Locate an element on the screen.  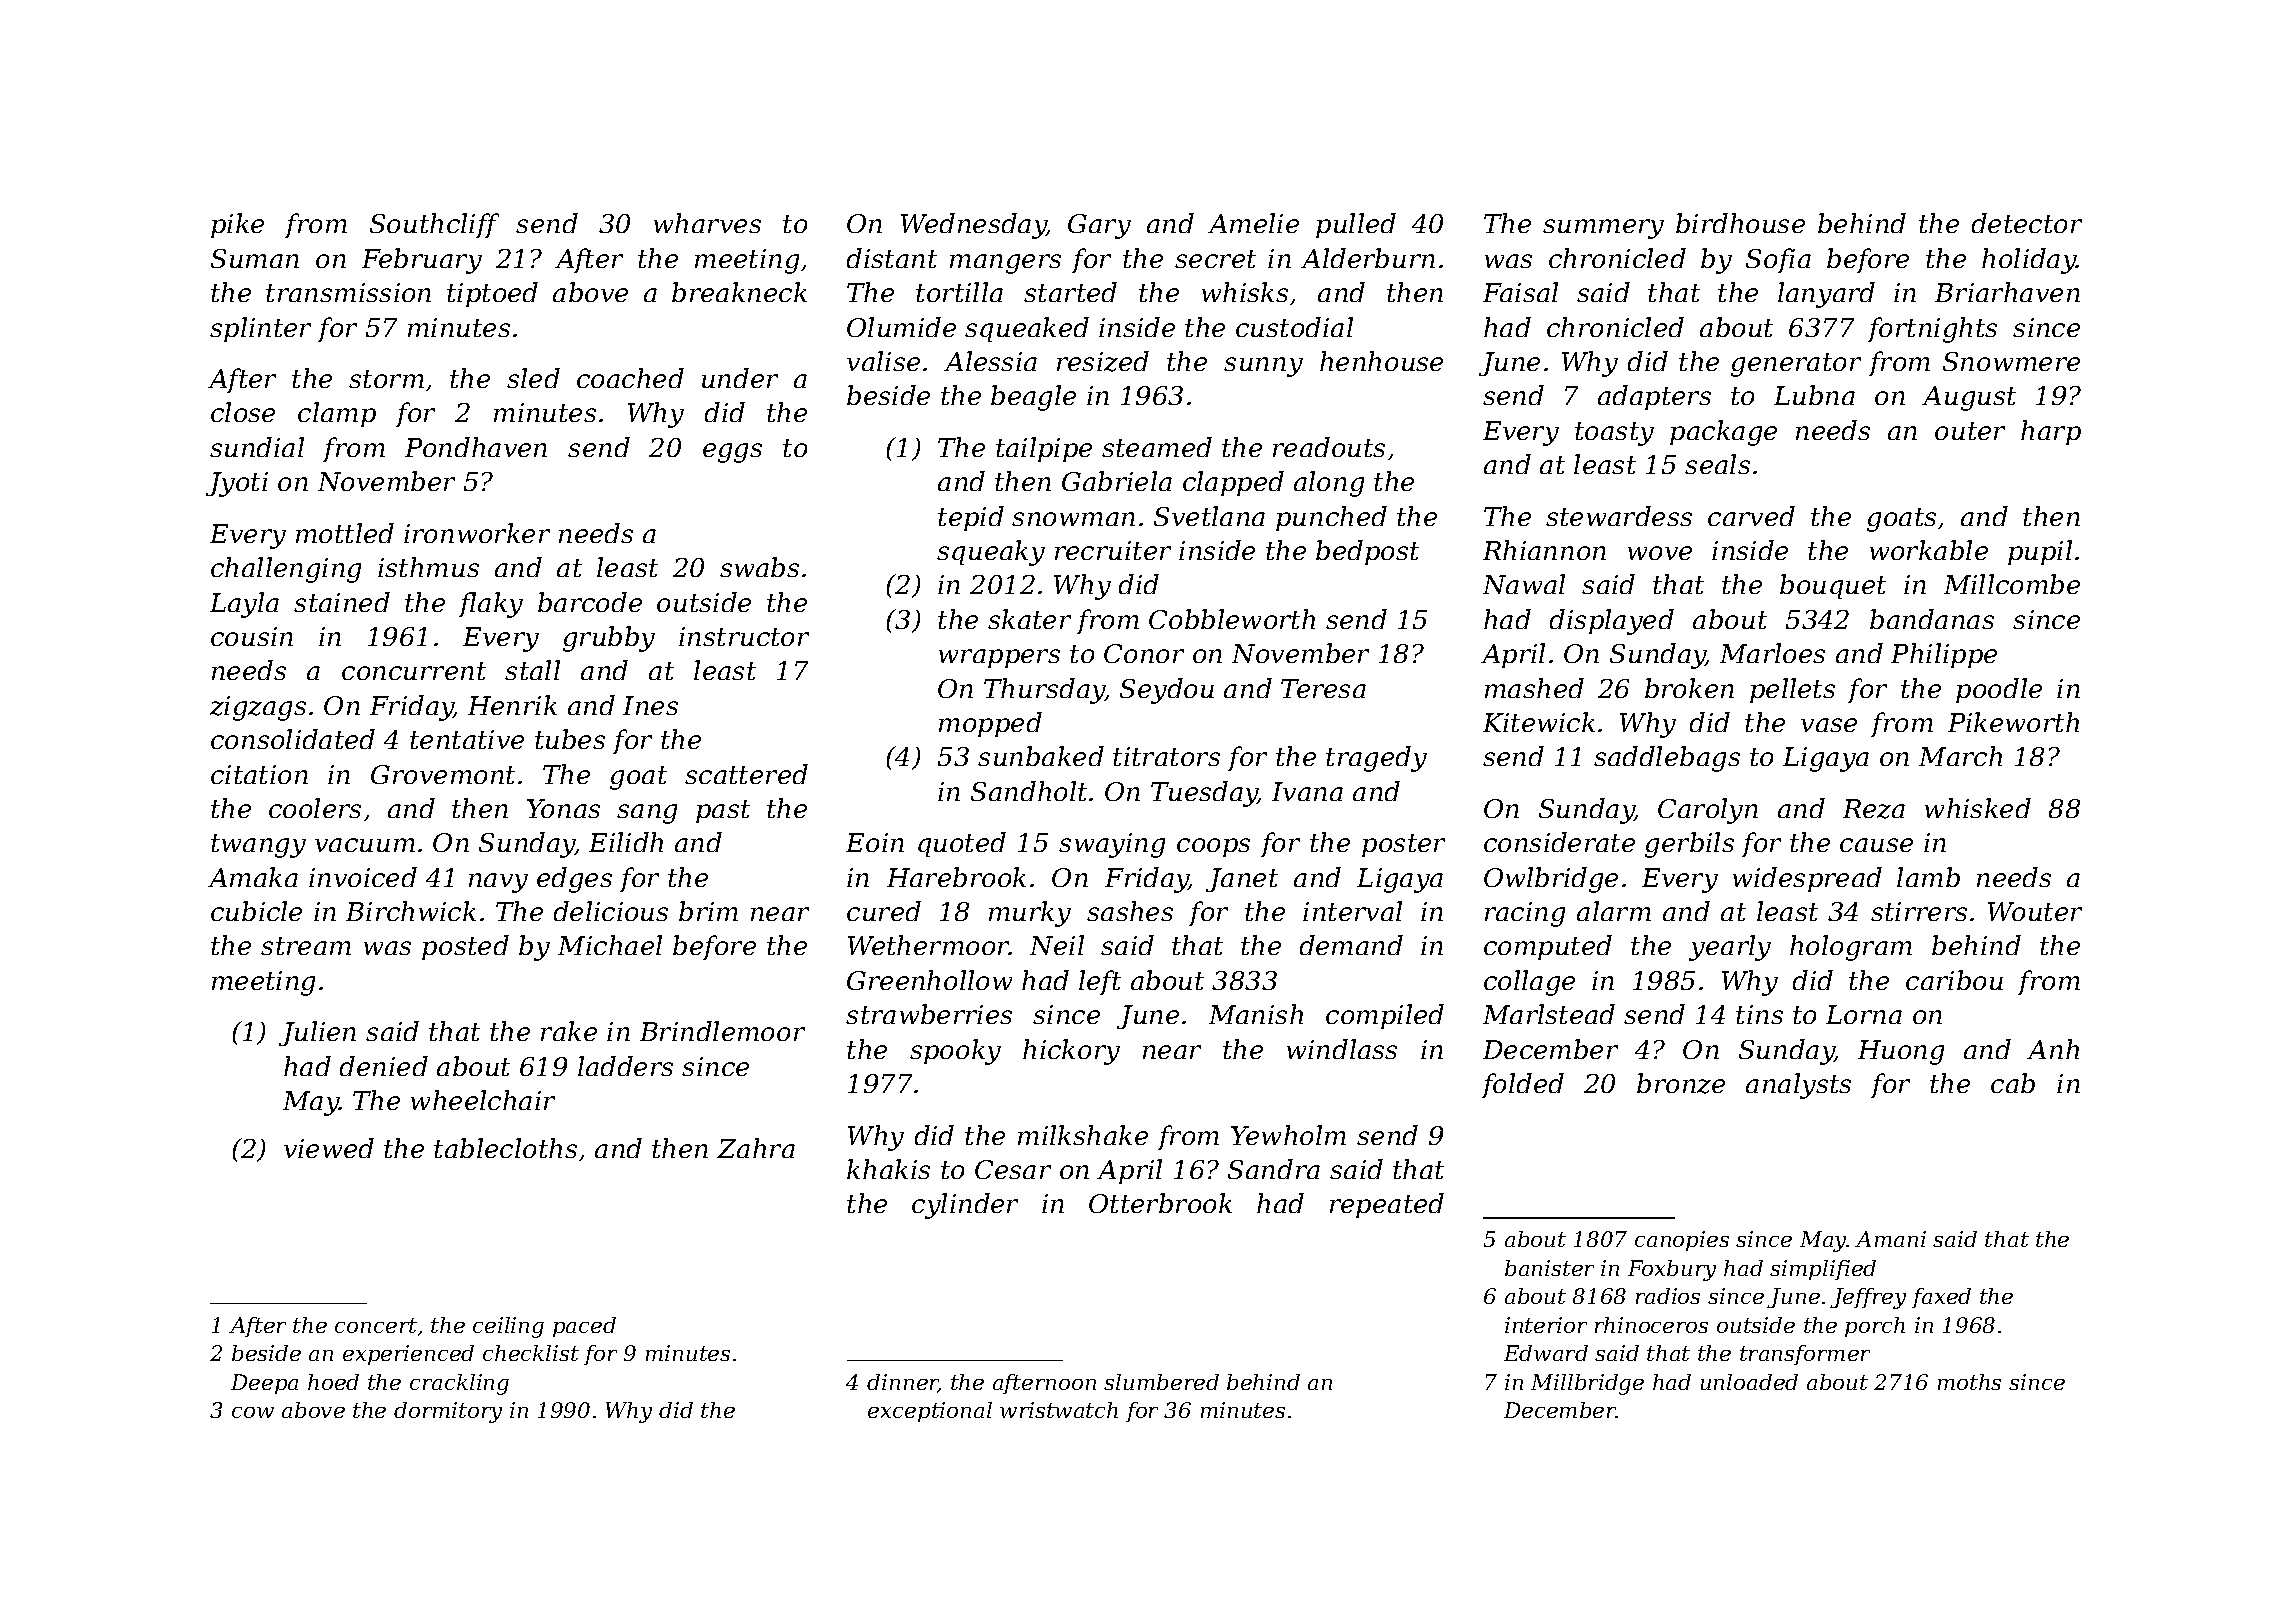
distant is located at coordinates (892, 258).
